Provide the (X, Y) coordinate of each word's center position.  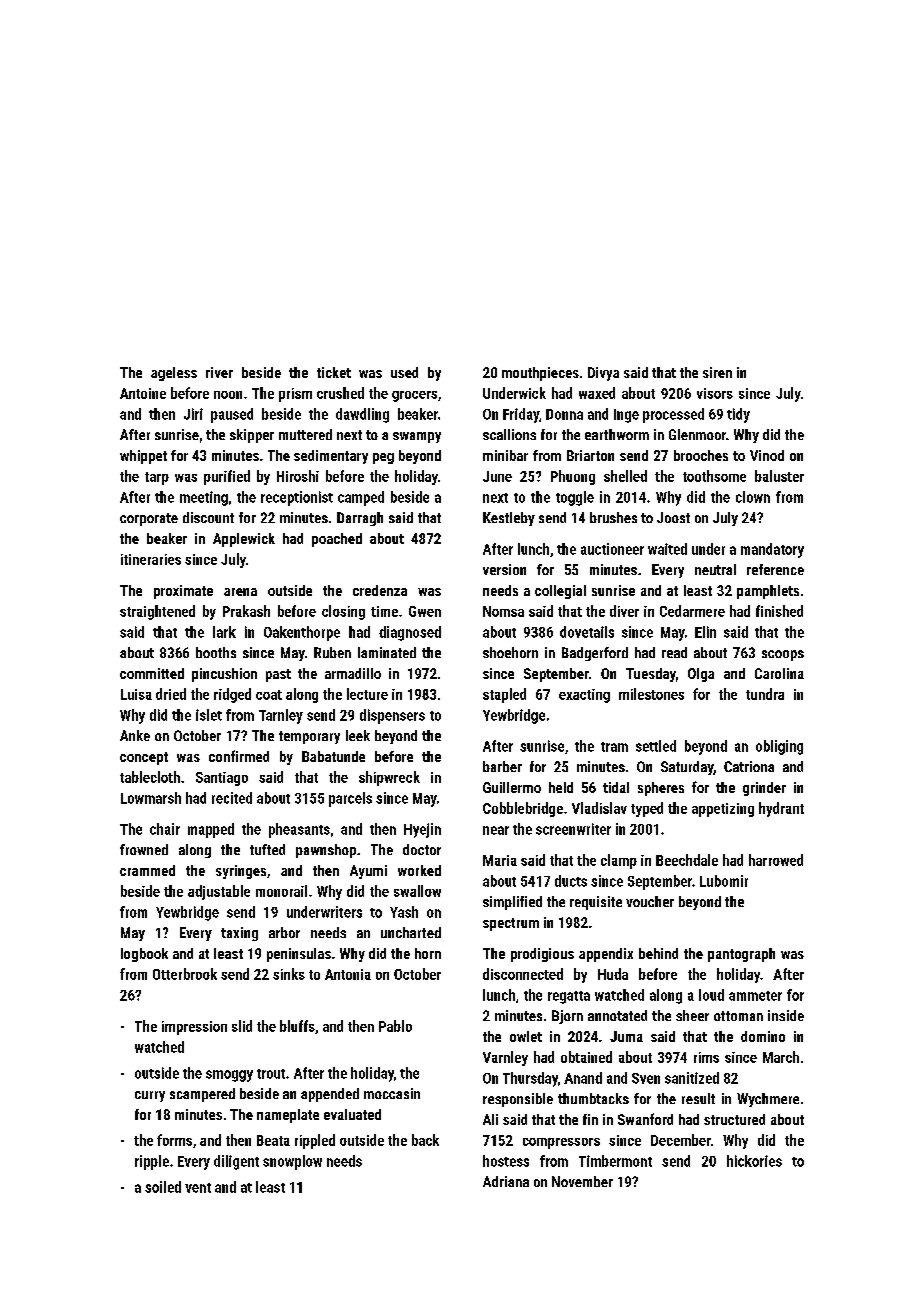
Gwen (425, 611)
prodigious (542, 955)
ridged (232, 695)
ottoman (738, 1016)
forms (174, 1140)
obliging (779, 747)
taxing (239, 934)
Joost (673, 517)
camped (361, 498)
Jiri (193, 414)
